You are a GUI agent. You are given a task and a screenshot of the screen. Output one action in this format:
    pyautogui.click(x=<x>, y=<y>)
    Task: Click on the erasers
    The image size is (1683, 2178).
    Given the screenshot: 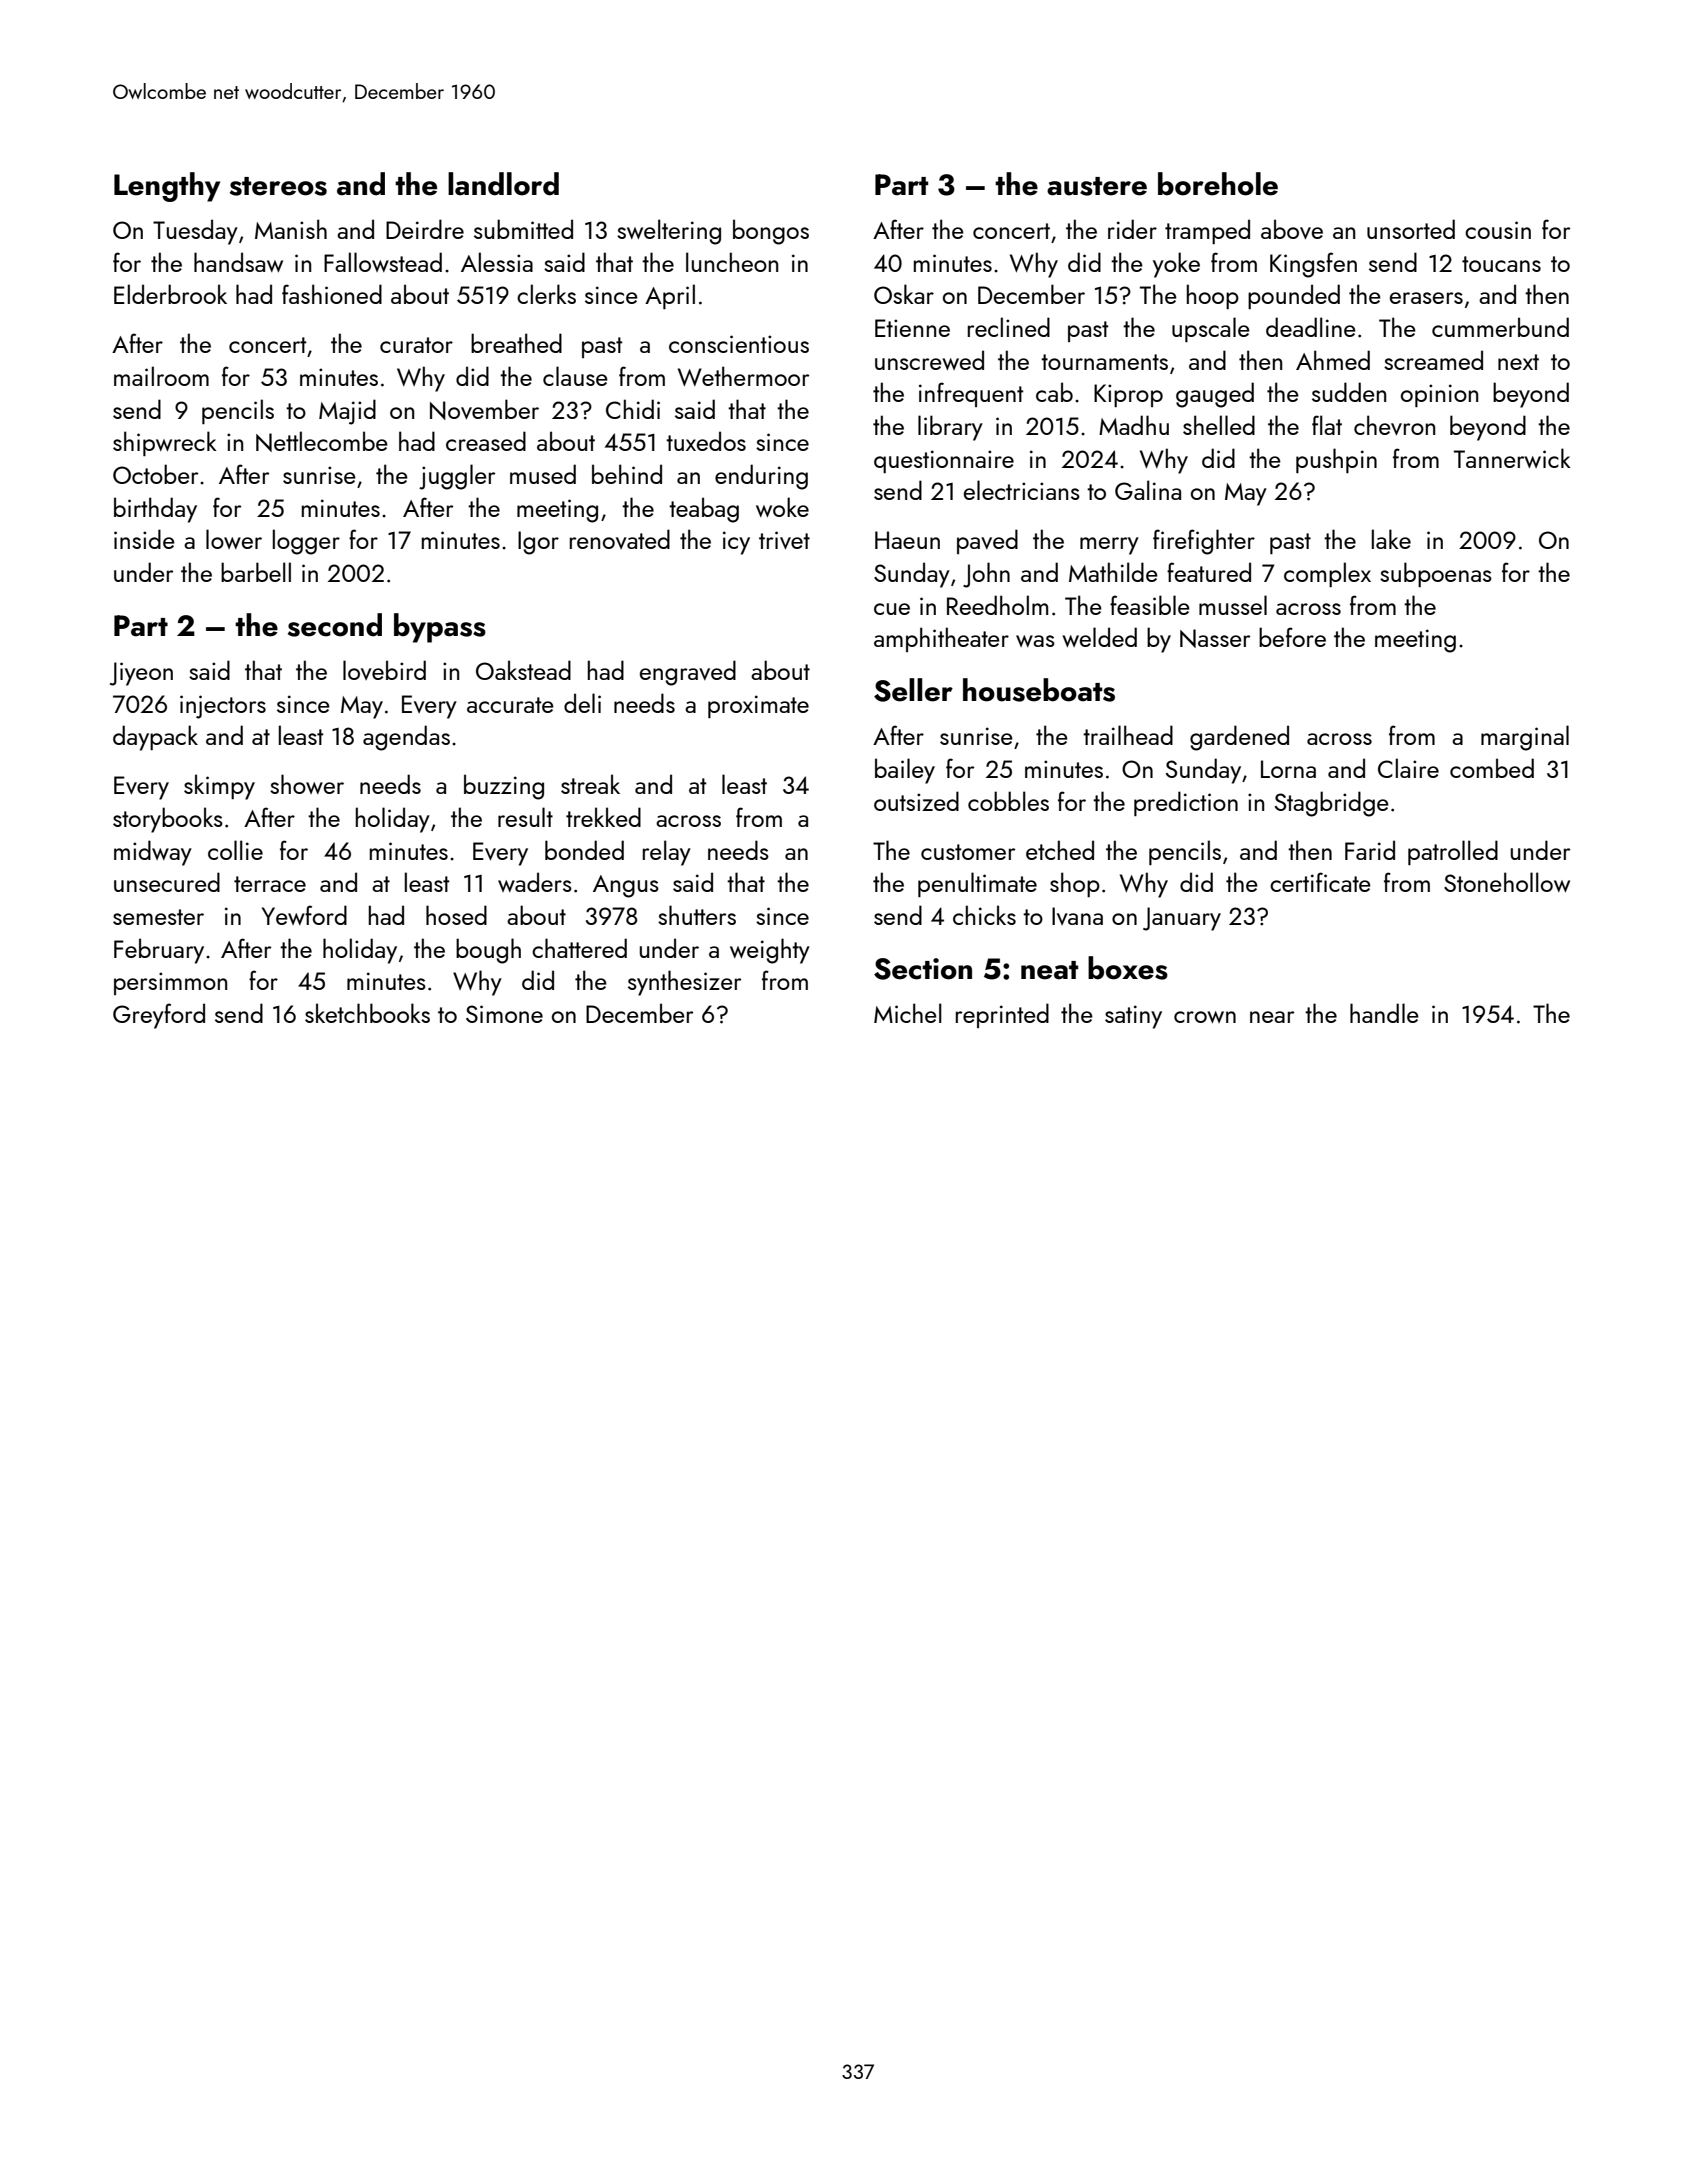 What is the action you would take?
    pyautogui.click(x=1426, y=298)
